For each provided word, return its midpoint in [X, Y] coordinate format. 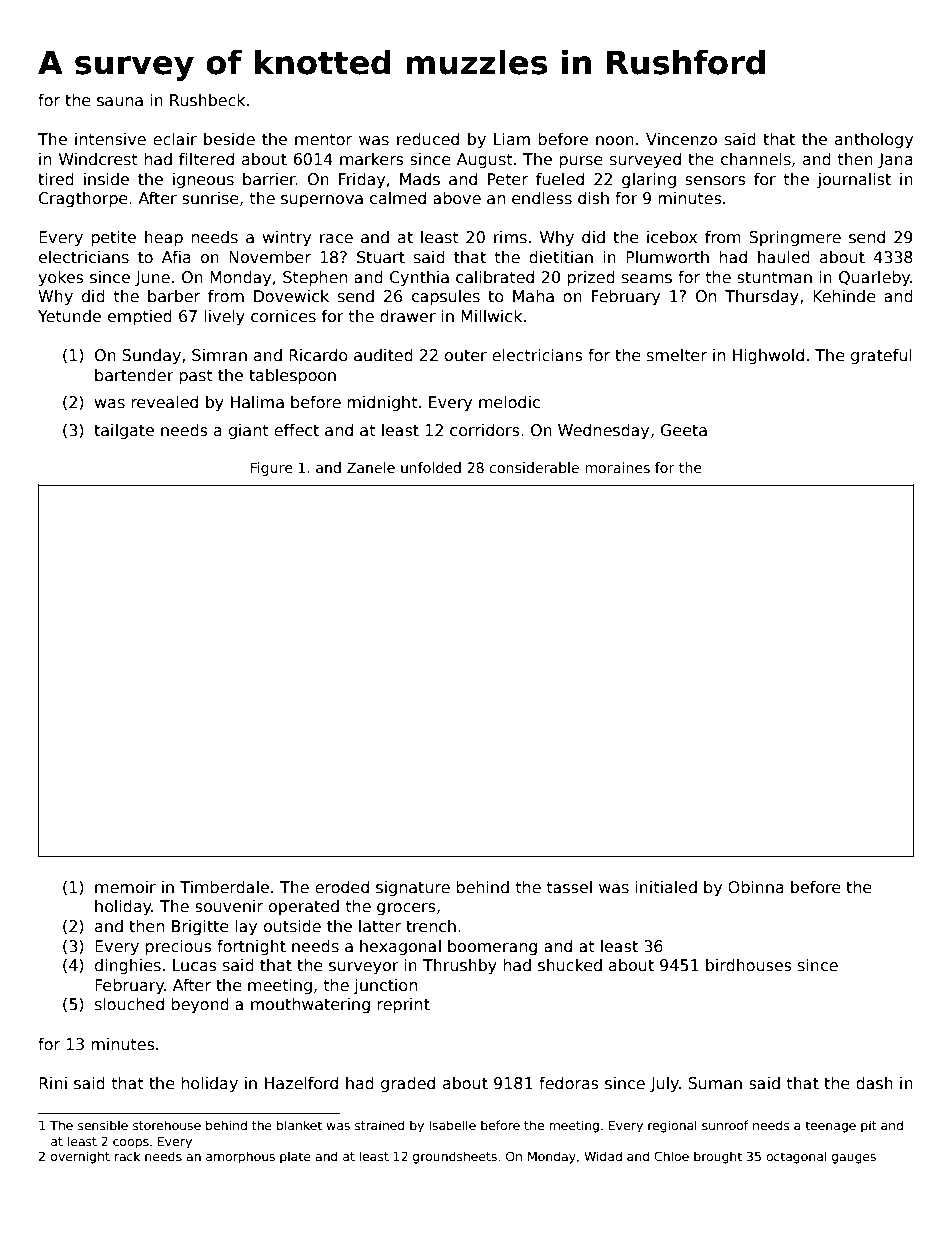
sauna [120, 102]
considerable [534, 467]
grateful [881, 356]
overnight [80, 1157]
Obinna [756, 887]
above [457, 198]
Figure [272, 469]
